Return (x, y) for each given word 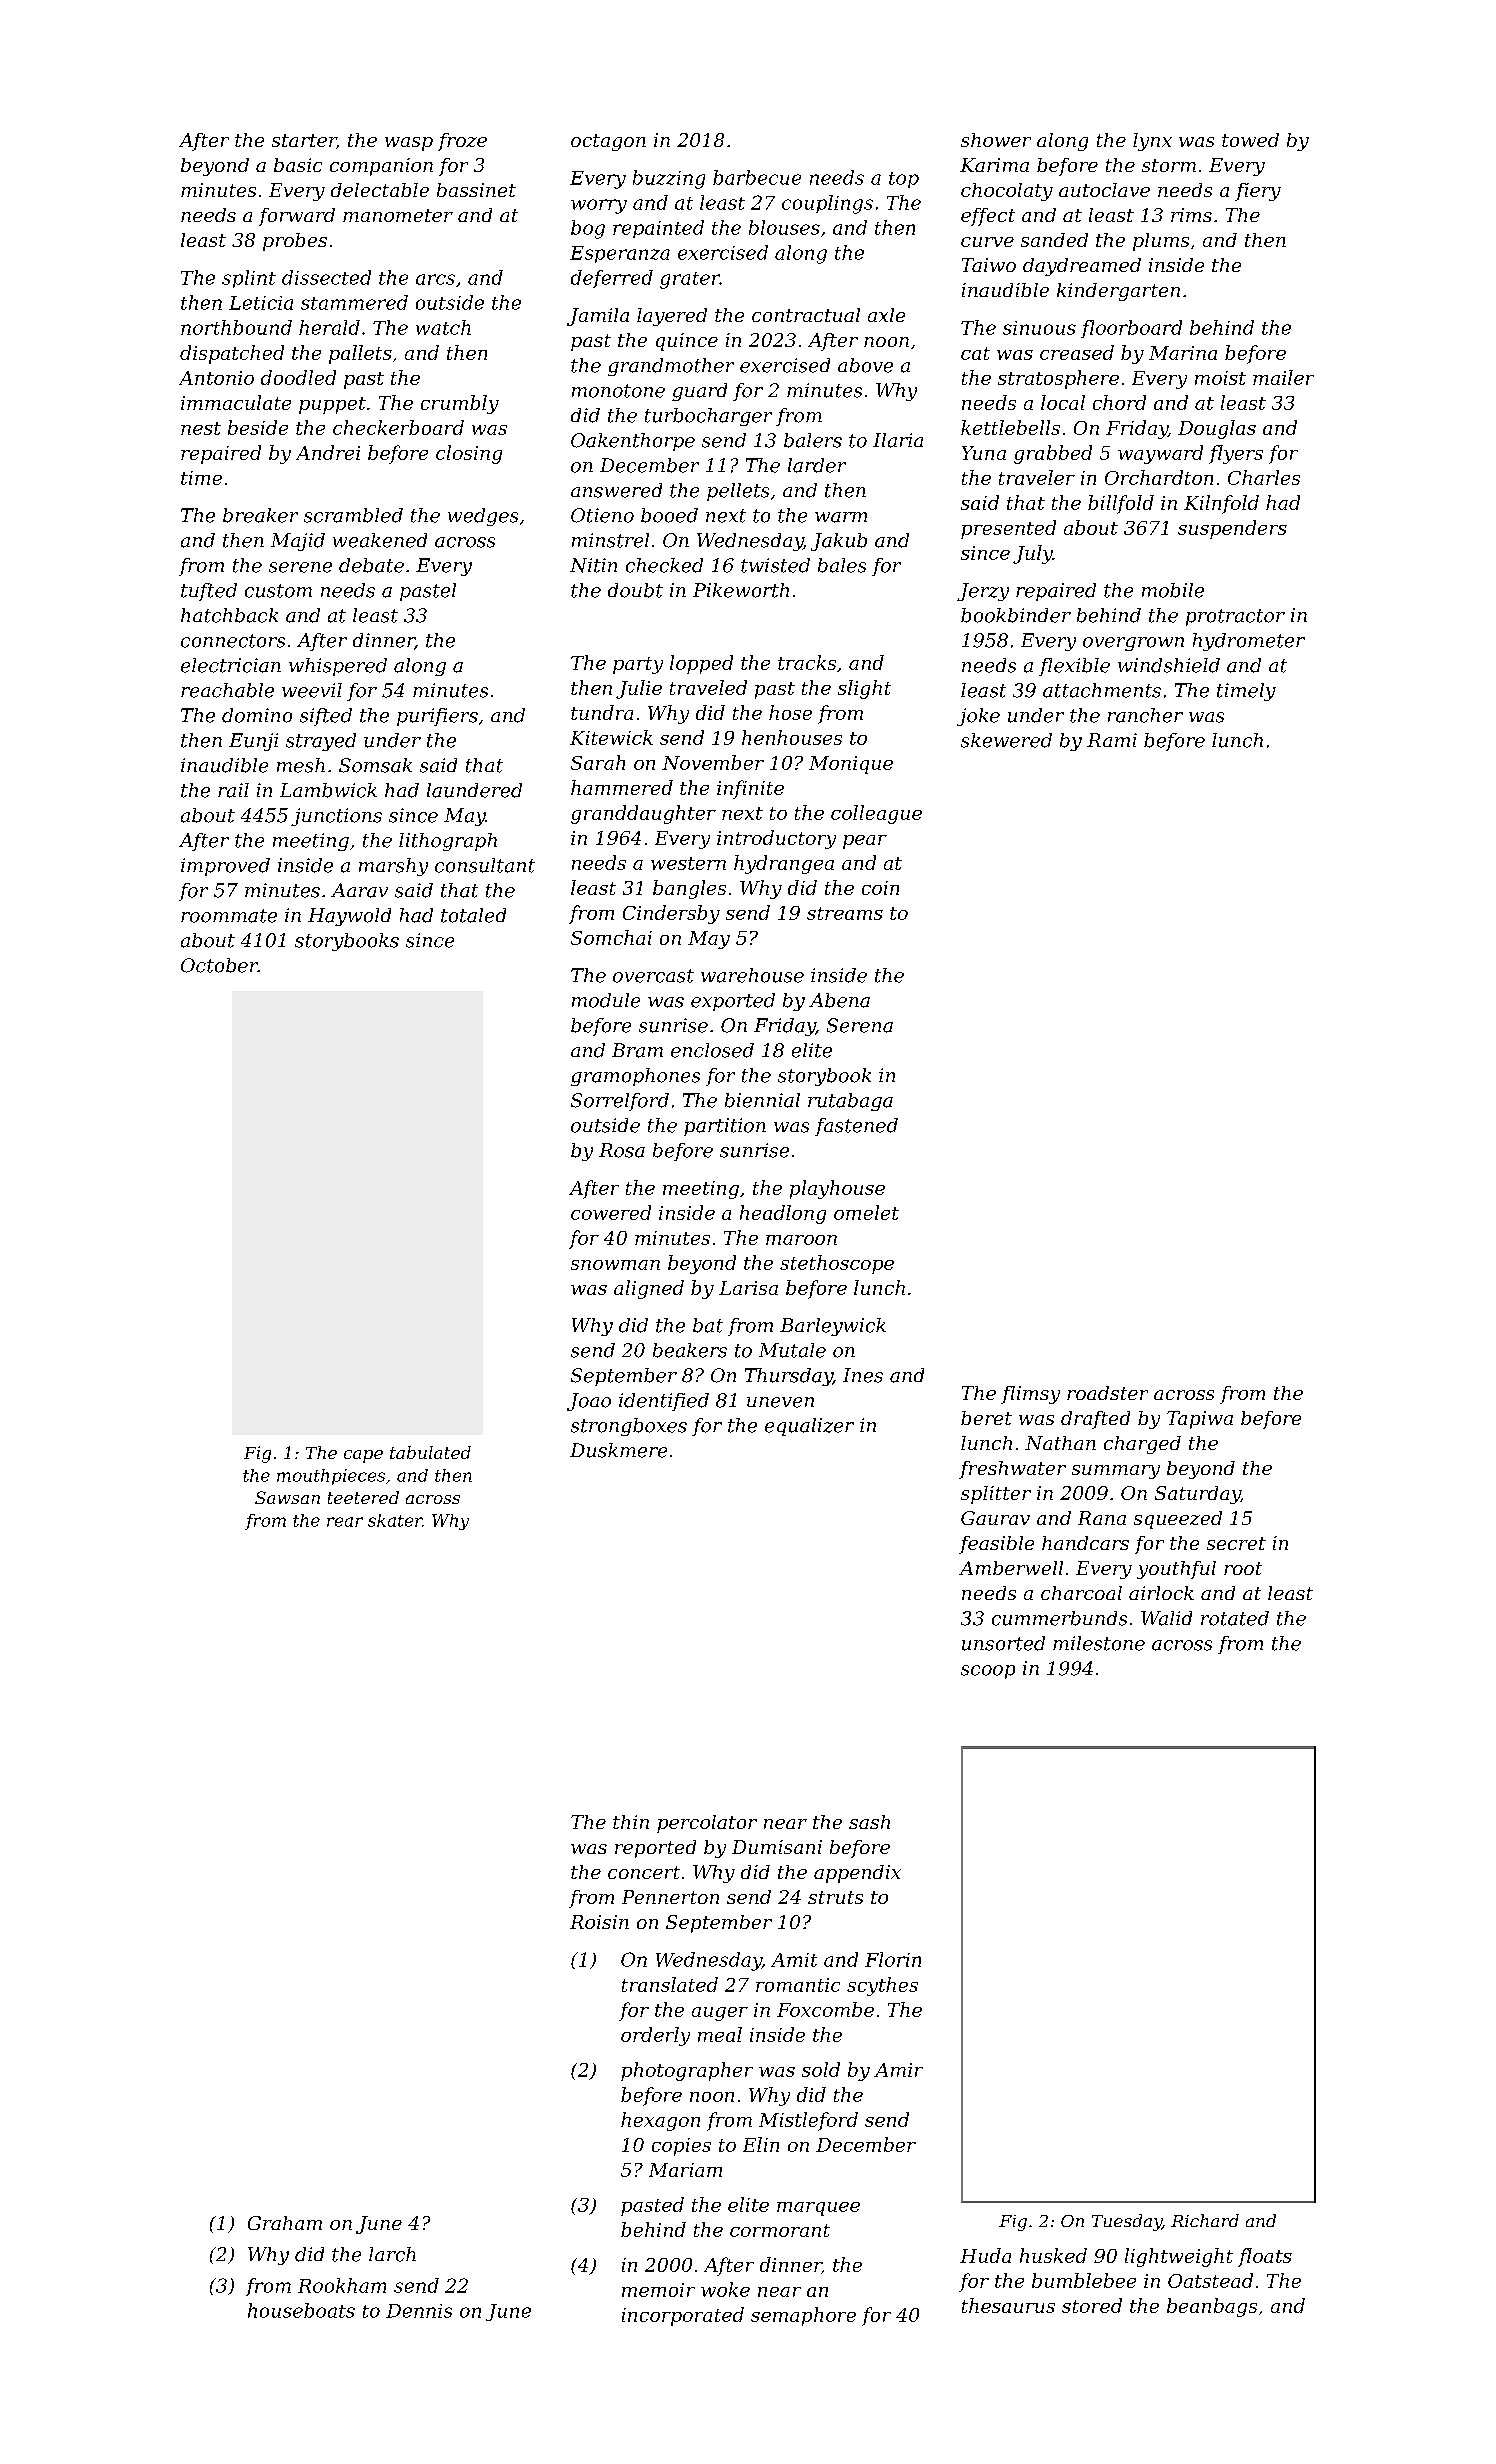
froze (462, 142)
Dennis (419, 2311)
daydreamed (1082, 267)
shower (996, 140)
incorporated (683, 2316)
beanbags (1212, 2307)
